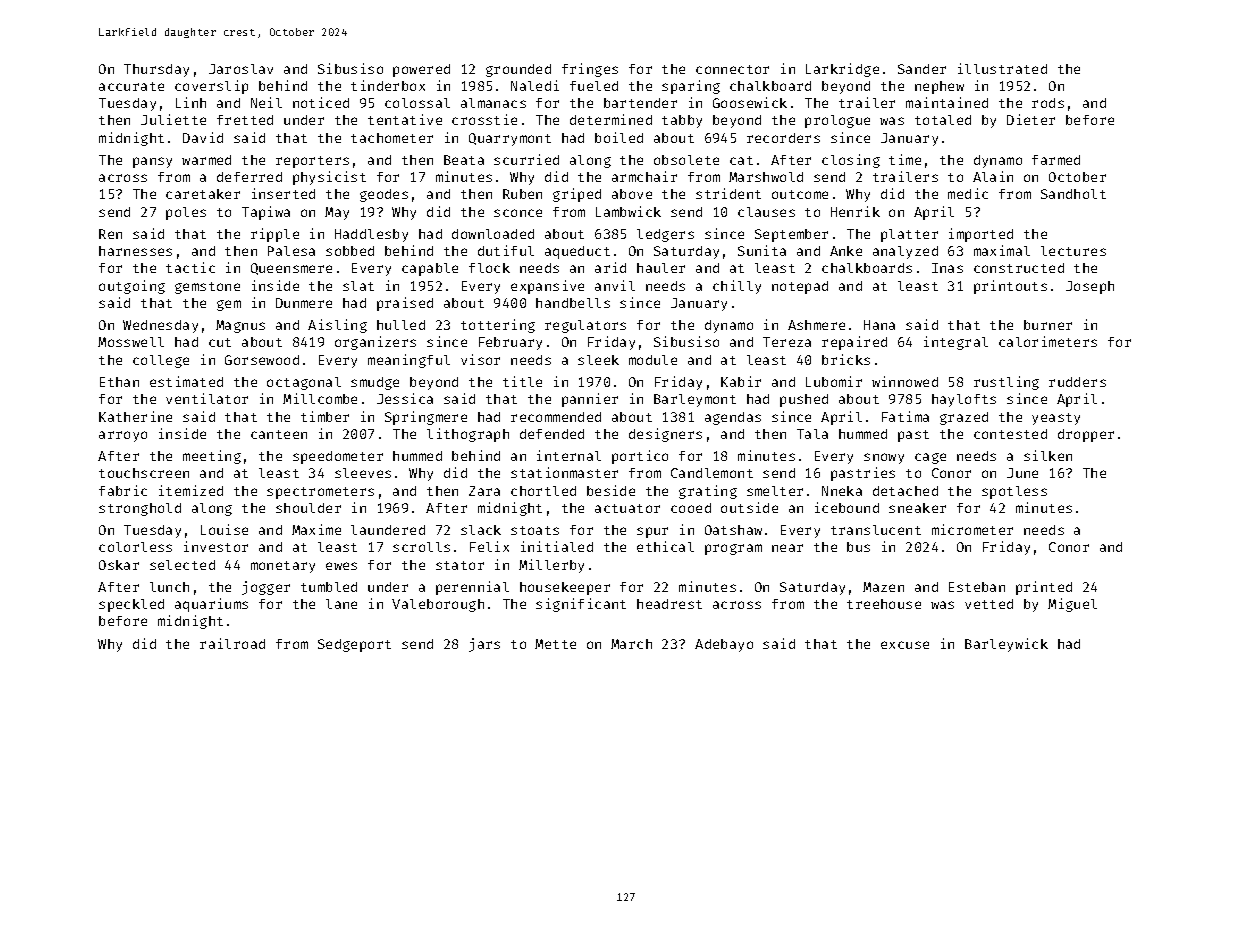  Describe the element at coordinates (232, 643) in the screenshot. I see `railroad` at that location.
